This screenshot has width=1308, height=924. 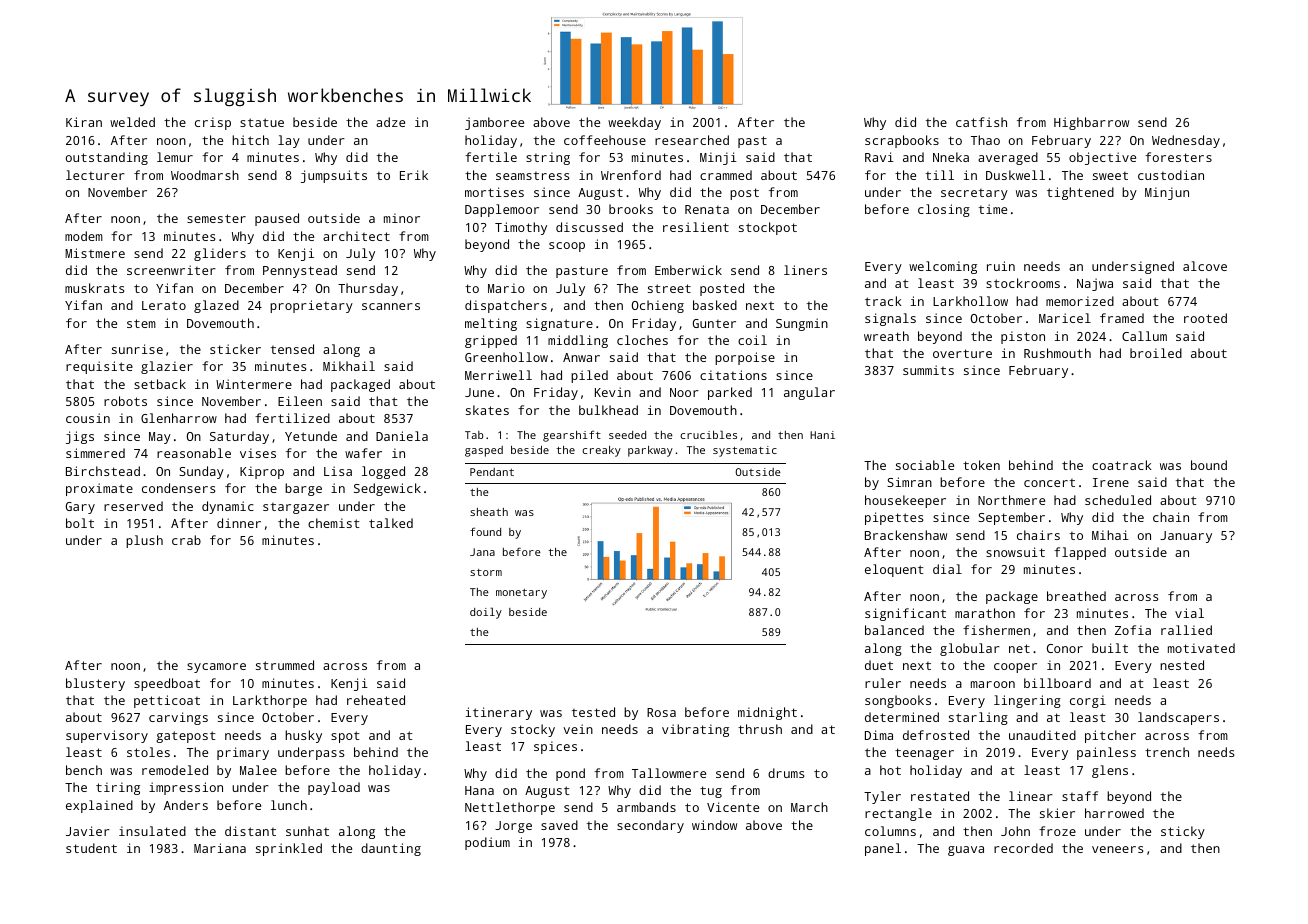 What do you see at coordinates (391, 849) in the screenshot?
I see `daunting` at bounding box center [391, 849].
